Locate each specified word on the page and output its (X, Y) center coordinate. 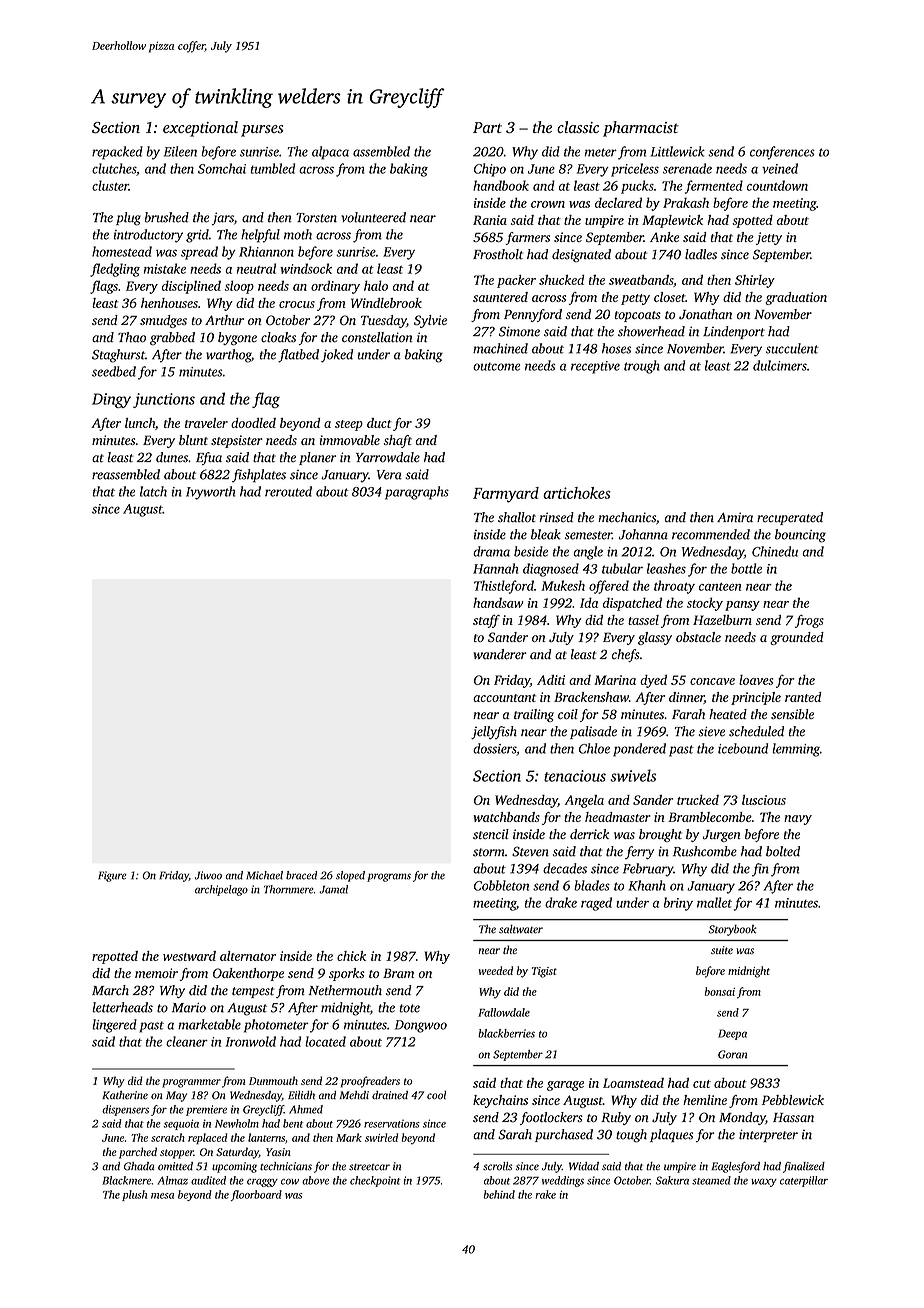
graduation (796, 298)
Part (487, 127)
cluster (110, 185)
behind (499, 1194)
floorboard (256, 1195)
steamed (711, 1180)
